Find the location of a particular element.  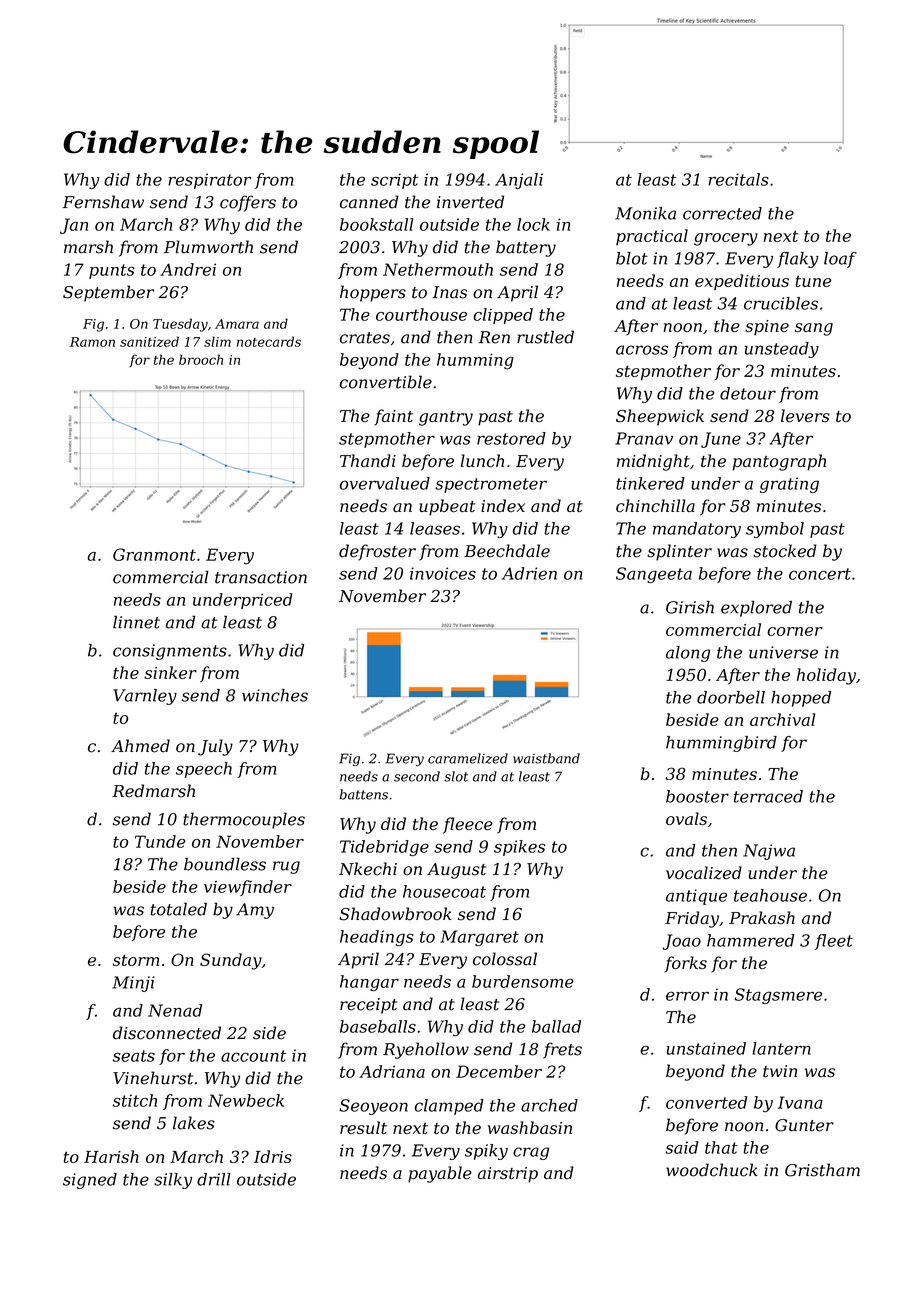

invoices is located at coordinates (443, 573).
